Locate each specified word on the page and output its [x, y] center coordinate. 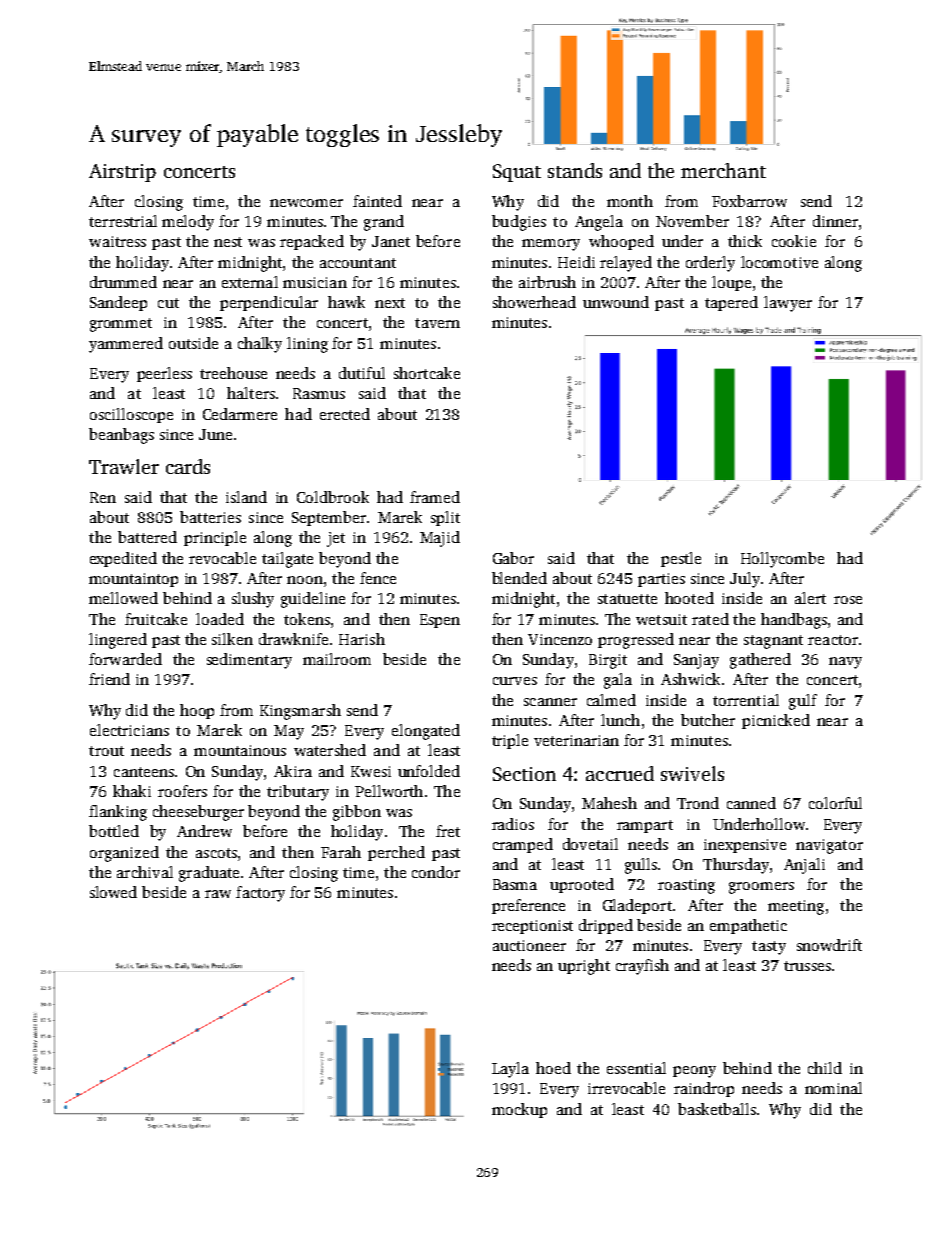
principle [215, 538]
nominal [833, 1088]
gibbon [357, 813]
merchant [723, 170]
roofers [182, 791]
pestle [681, 559]
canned [751, 803]
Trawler [124, 466]
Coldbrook [333, 497]
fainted [377, 201]
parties [661, 580]
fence [378, 578]
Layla [510, 1070]
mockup [519, 1110]
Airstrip [122, 173]
